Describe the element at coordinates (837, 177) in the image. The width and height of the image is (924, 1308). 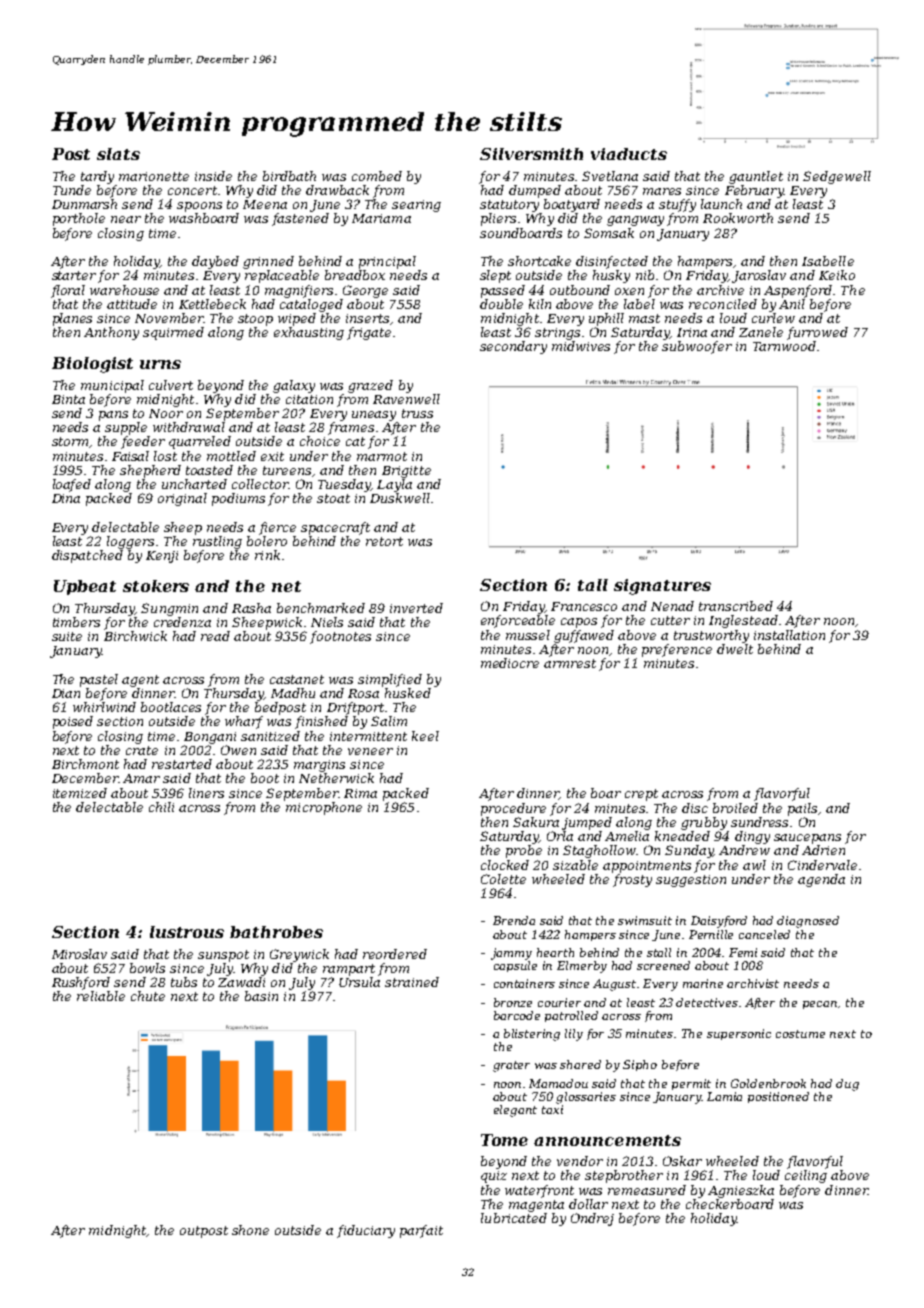
I see `Sedgewell` at that location.
